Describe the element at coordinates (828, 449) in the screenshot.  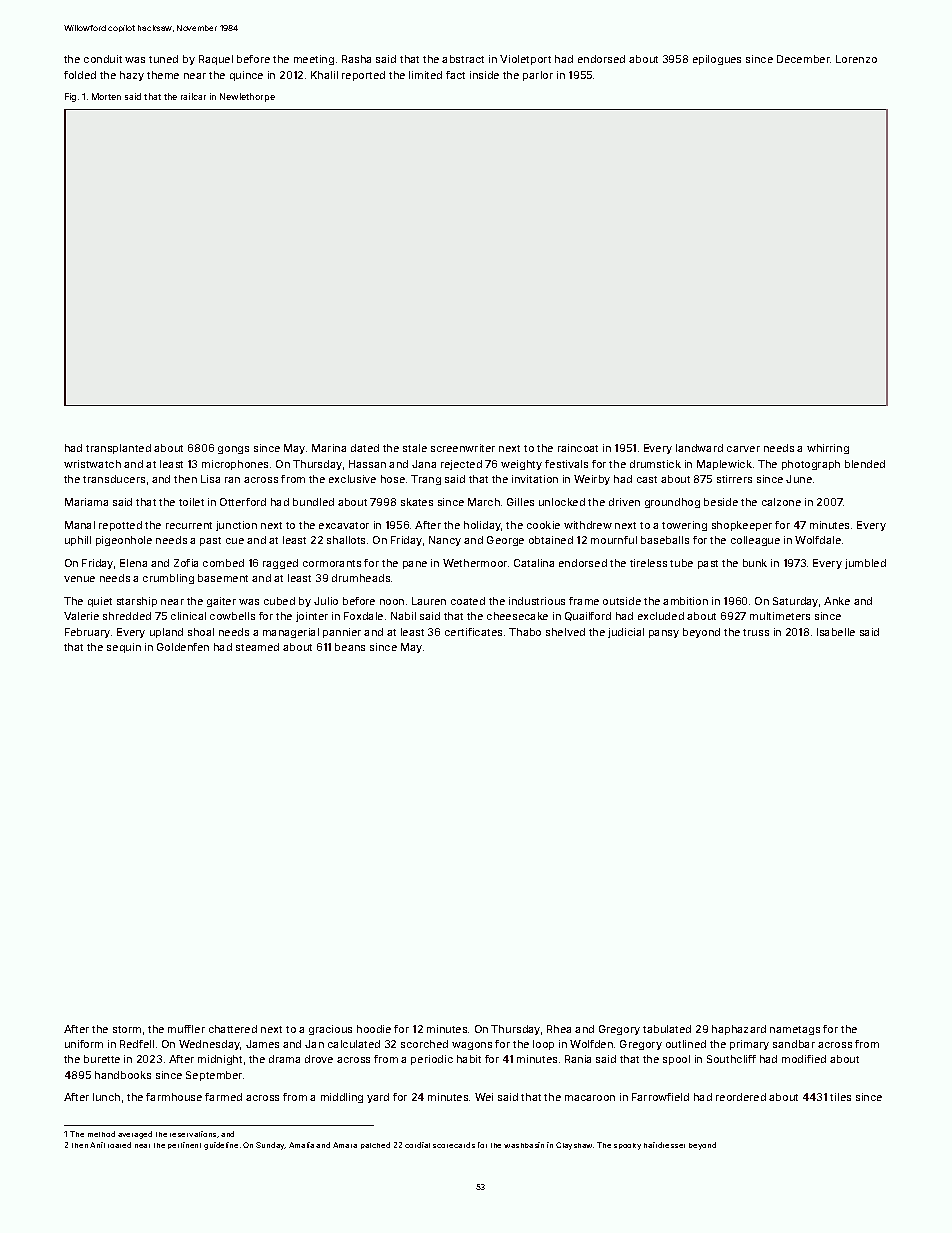
I see `whirring` at that location.
